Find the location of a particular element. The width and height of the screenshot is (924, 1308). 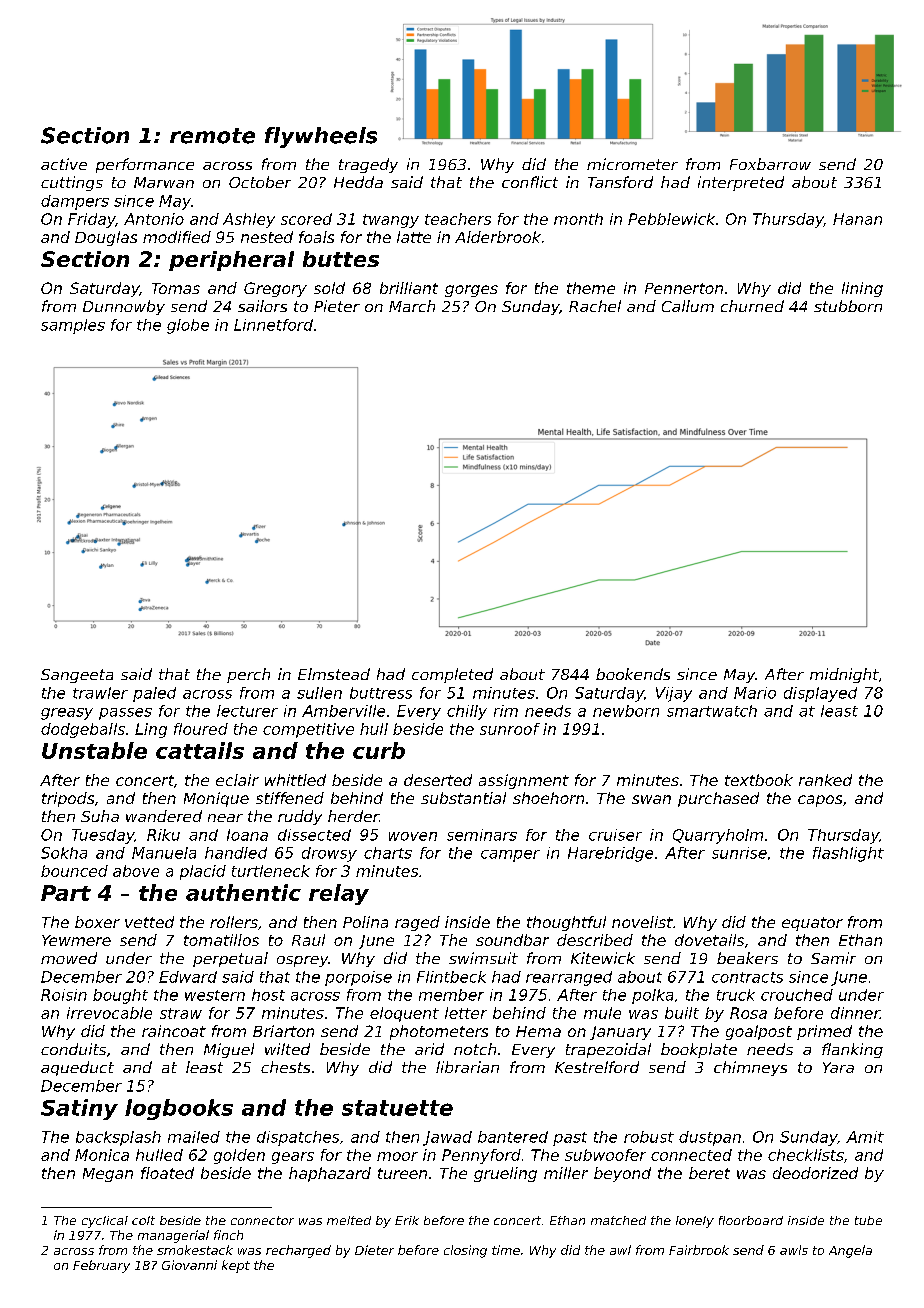

Giovanni is located at coordinates (189, 1265).
